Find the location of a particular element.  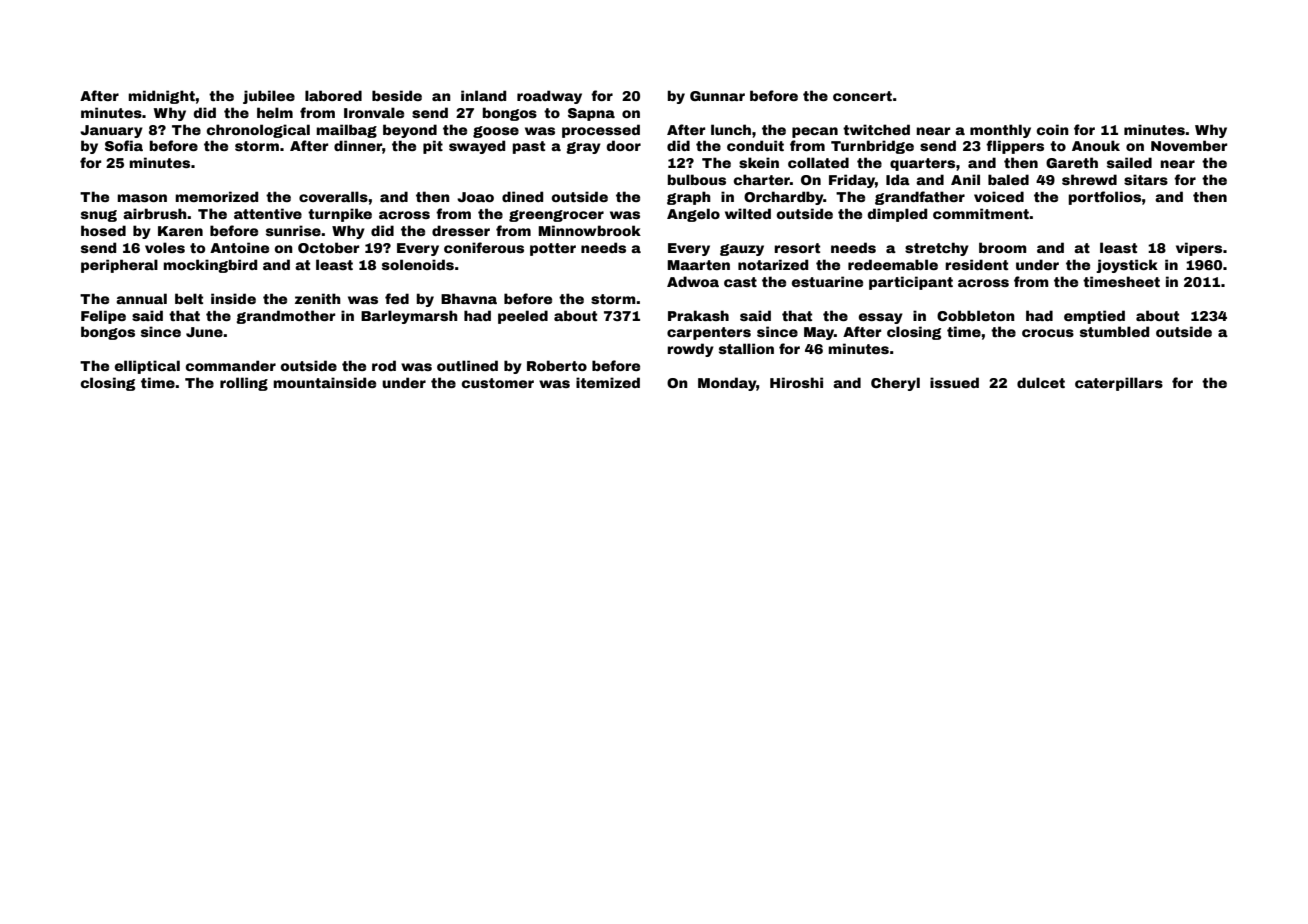

commitment is located at coordinates (981, 213).
